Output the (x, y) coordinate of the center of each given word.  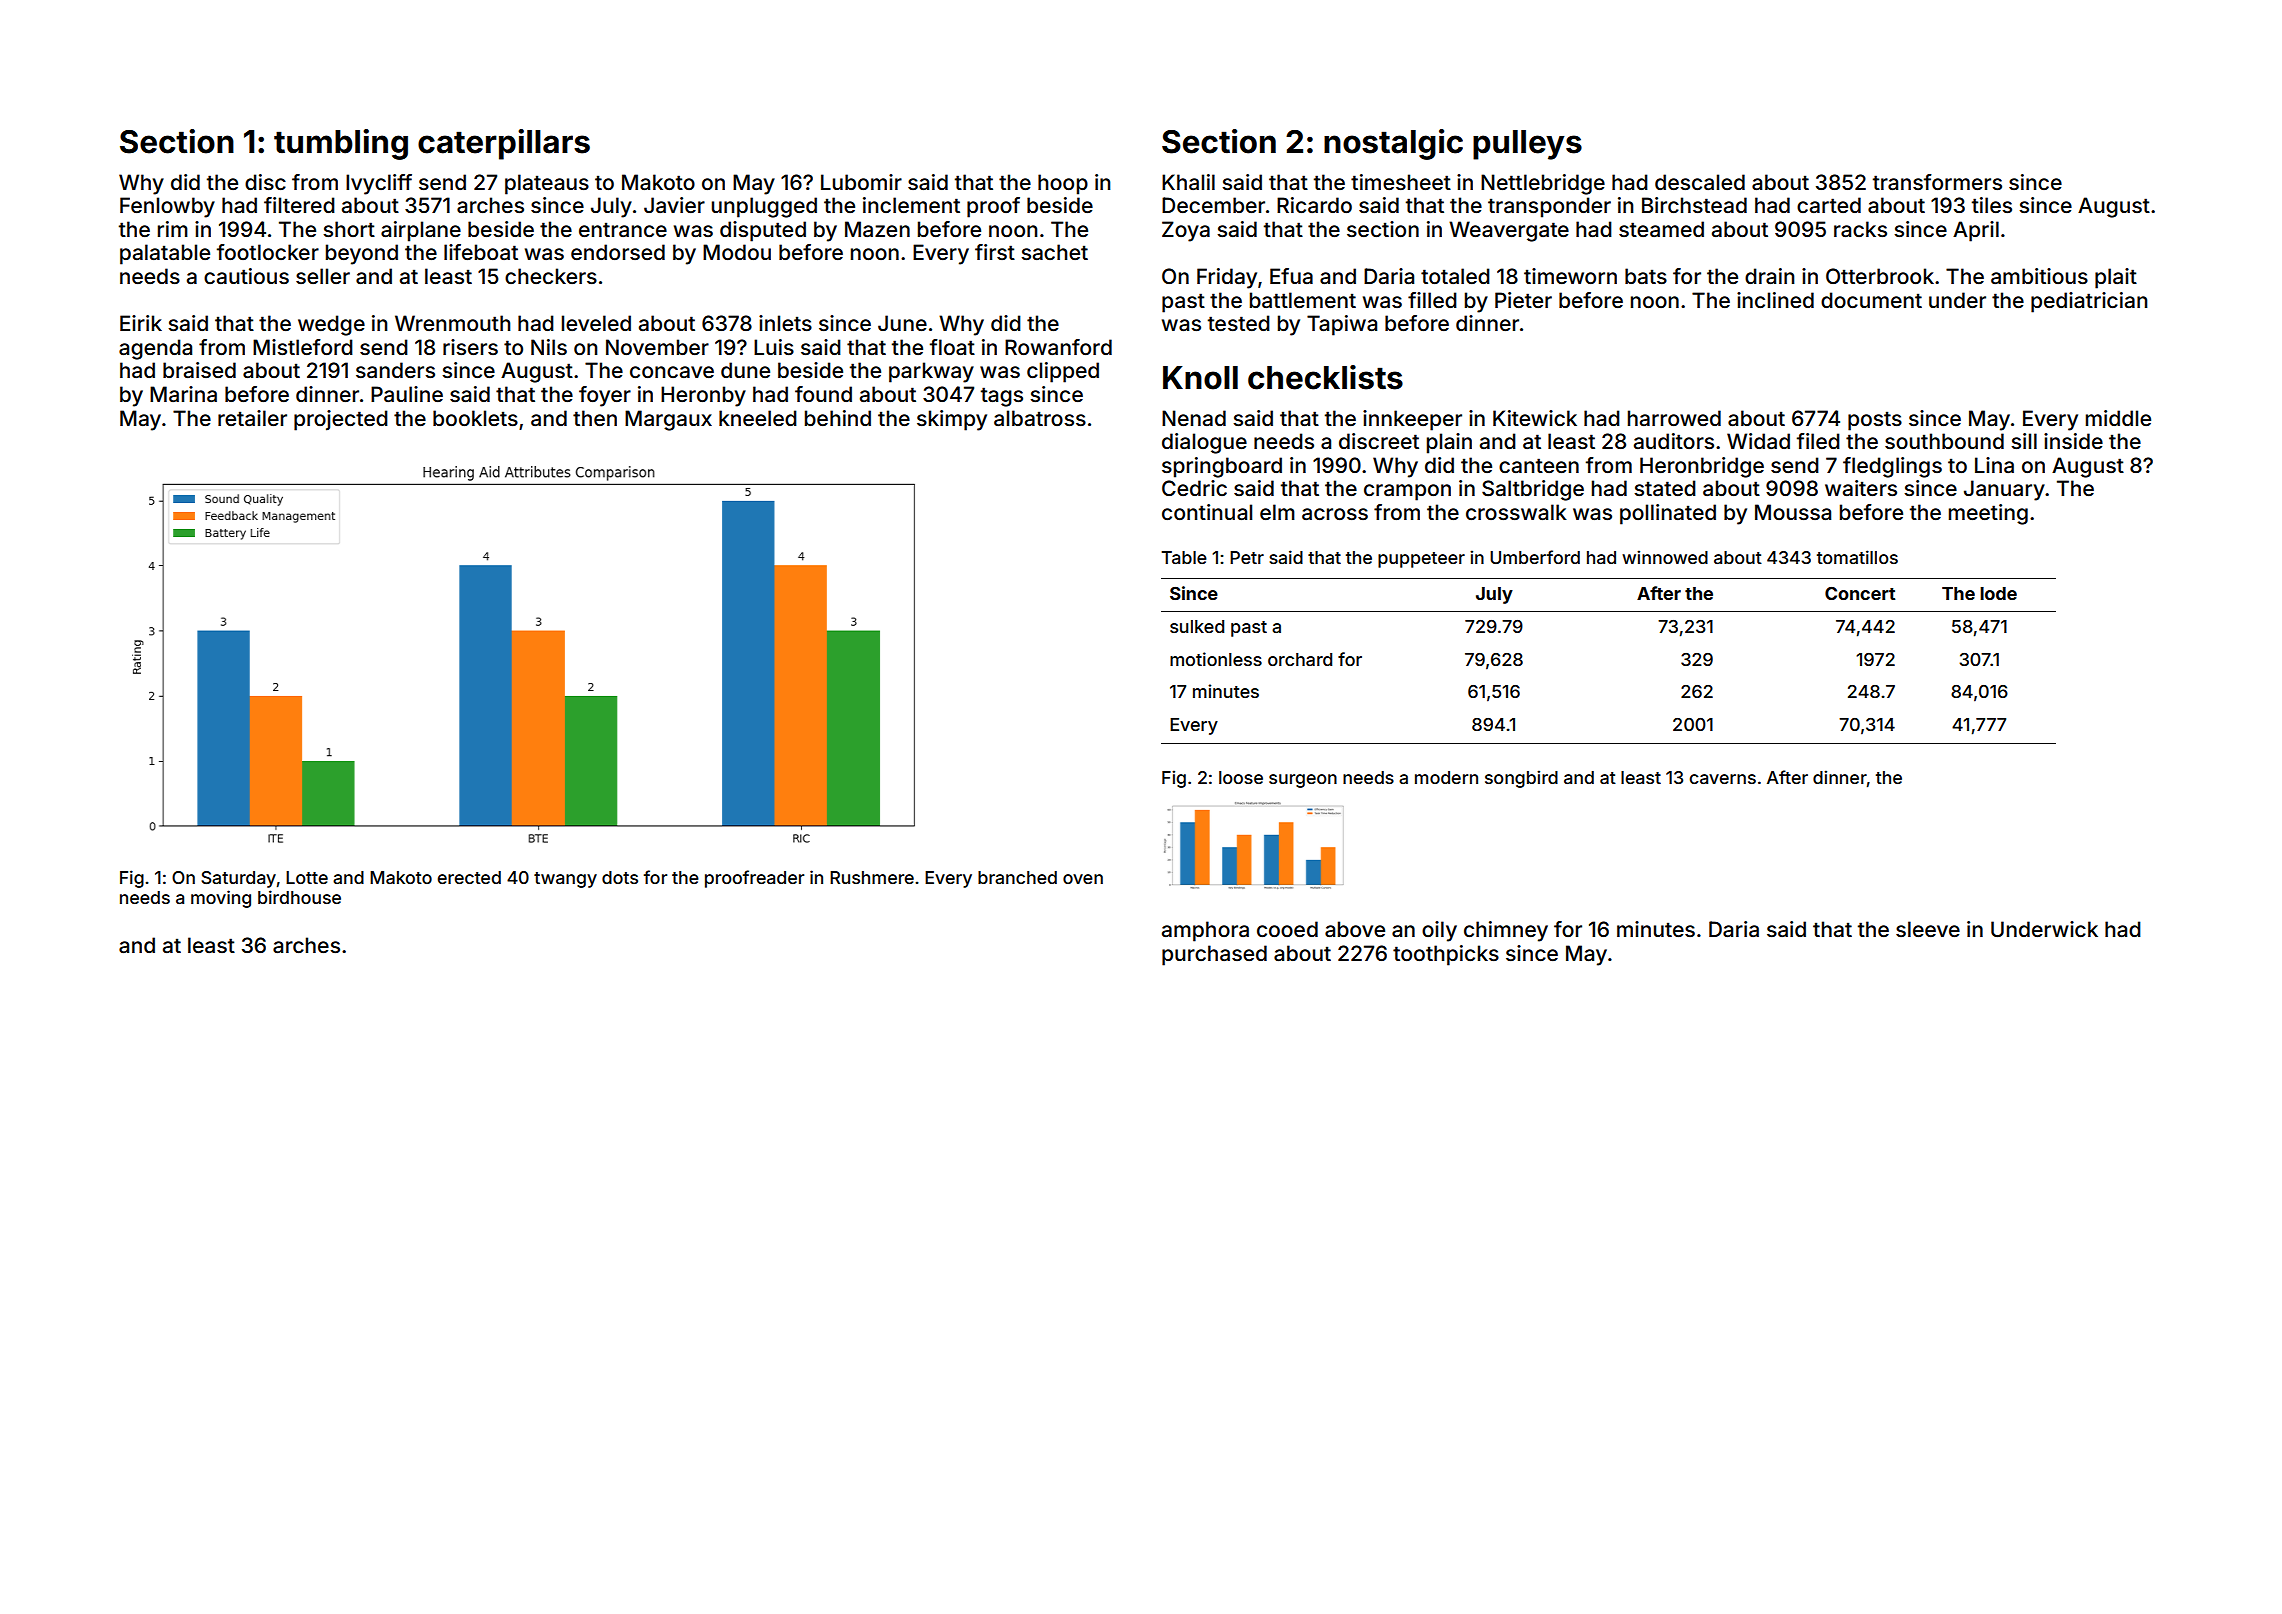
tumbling (341, 144)
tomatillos (1857, 557)
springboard (1222, 467)
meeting (1988, 514)
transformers (1937, 182)
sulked (1197, 626)
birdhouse (299, 897)
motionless (1216, 659)
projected (341, 420)
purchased (1214, 955)
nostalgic (1393, 144)
